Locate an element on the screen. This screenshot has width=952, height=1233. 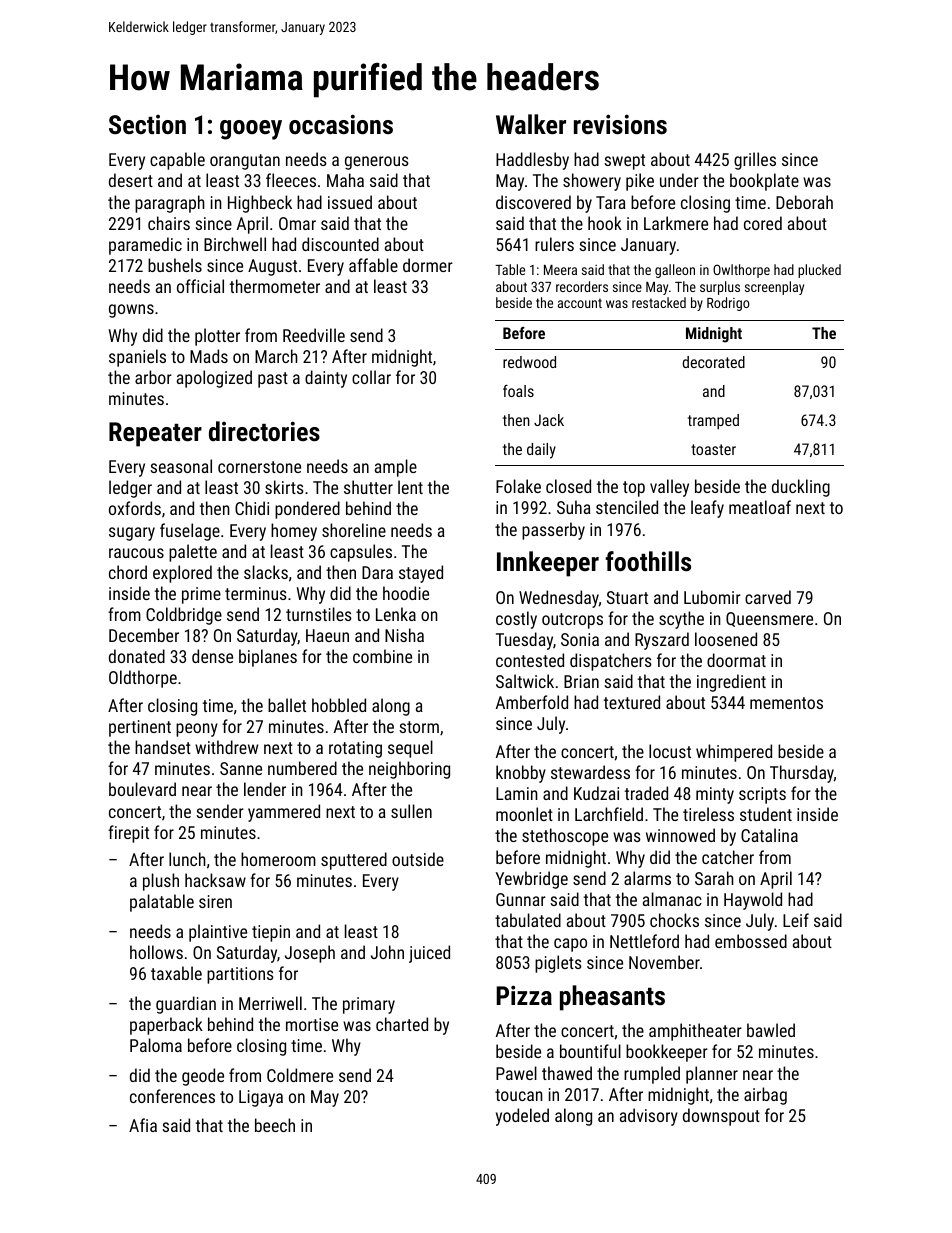
Larkmere is located at coordinates (676, 223).
